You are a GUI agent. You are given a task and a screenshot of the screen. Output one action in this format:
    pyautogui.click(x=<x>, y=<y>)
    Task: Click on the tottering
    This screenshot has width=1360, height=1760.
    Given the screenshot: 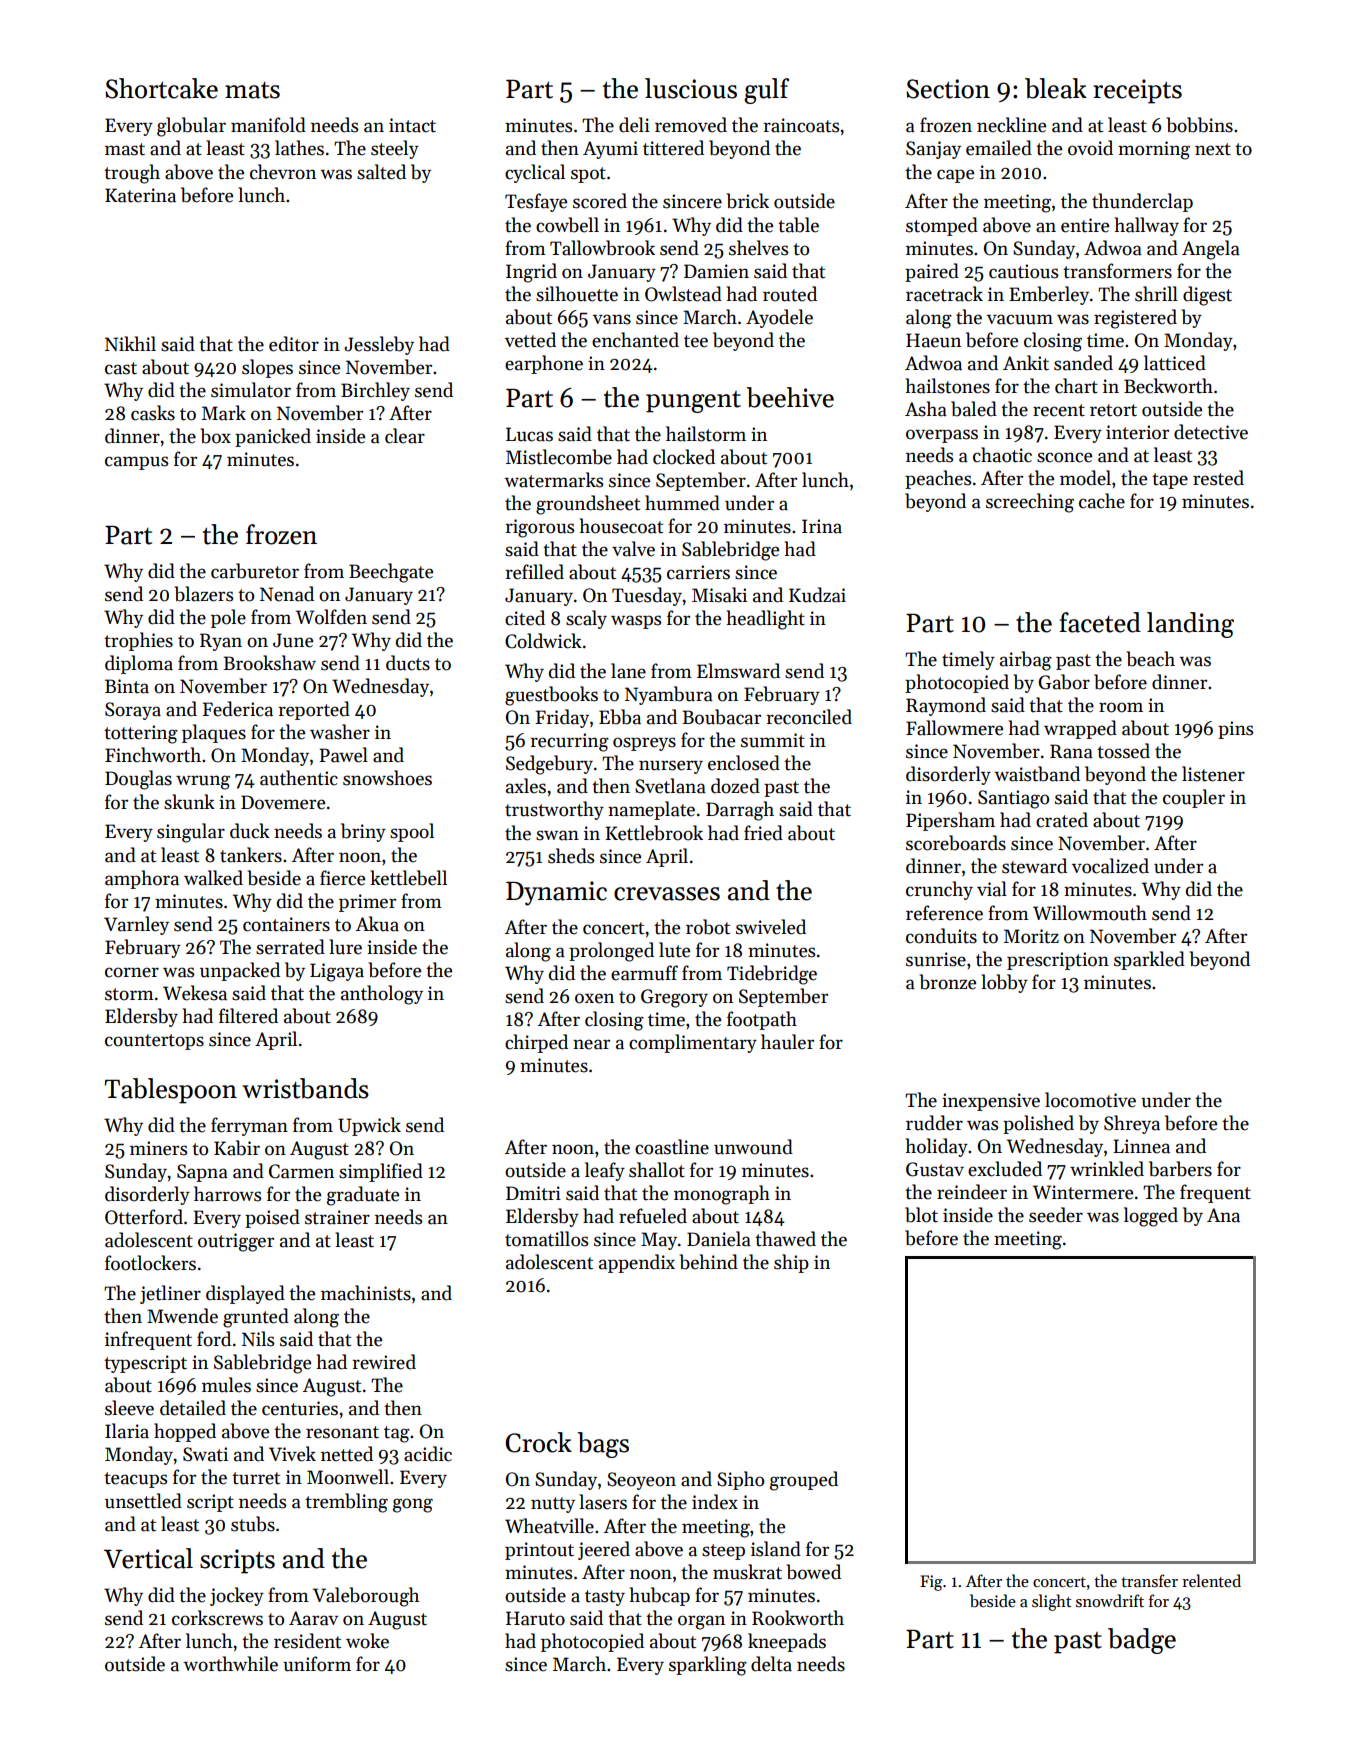 What is the action you would take?
    pyautogui.click(x=141, y=734)
